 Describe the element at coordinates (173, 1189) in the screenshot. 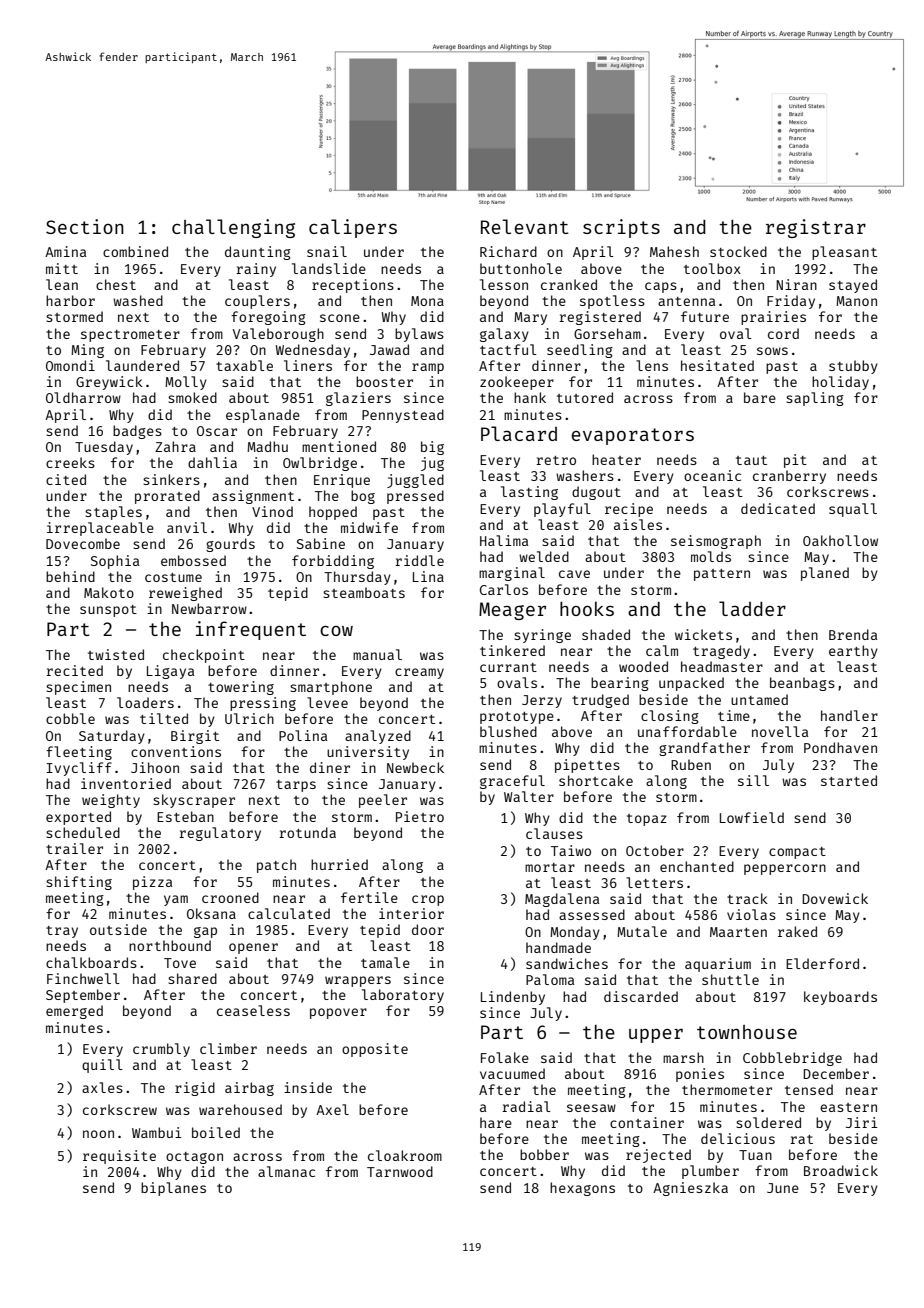

I see `biplanes` at that location.
